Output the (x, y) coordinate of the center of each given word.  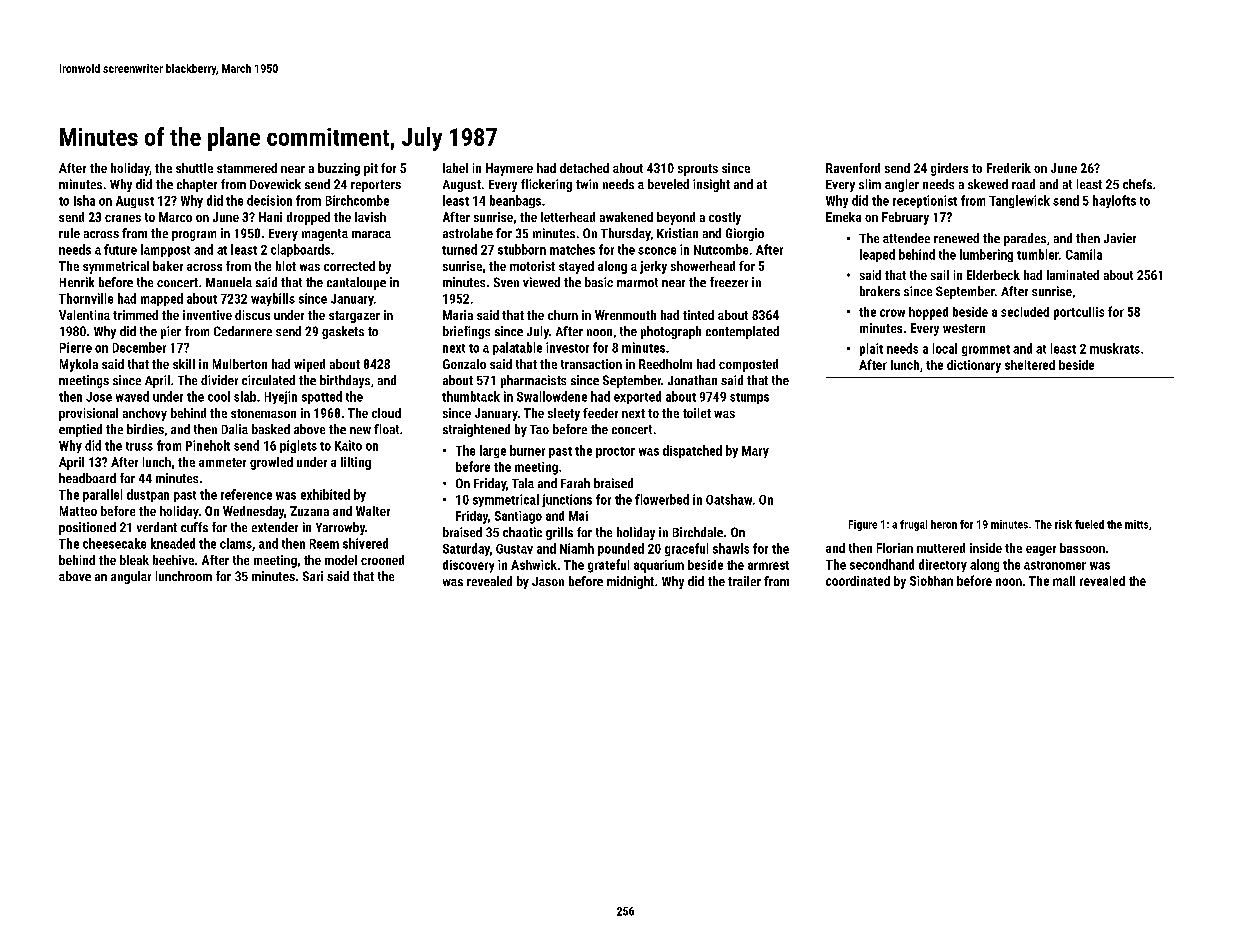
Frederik (1009, 168)
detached (584, 168)
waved (132, 396)
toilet (697, 413)
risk (1063, 524)
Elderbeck (993, 275)
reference (246, 494)
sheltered (1030, 365)
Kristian (677, 233)
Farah (575, 483)
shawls (731, 548)
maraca (371, 234)
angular (131, 577)
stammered (247, 168)
